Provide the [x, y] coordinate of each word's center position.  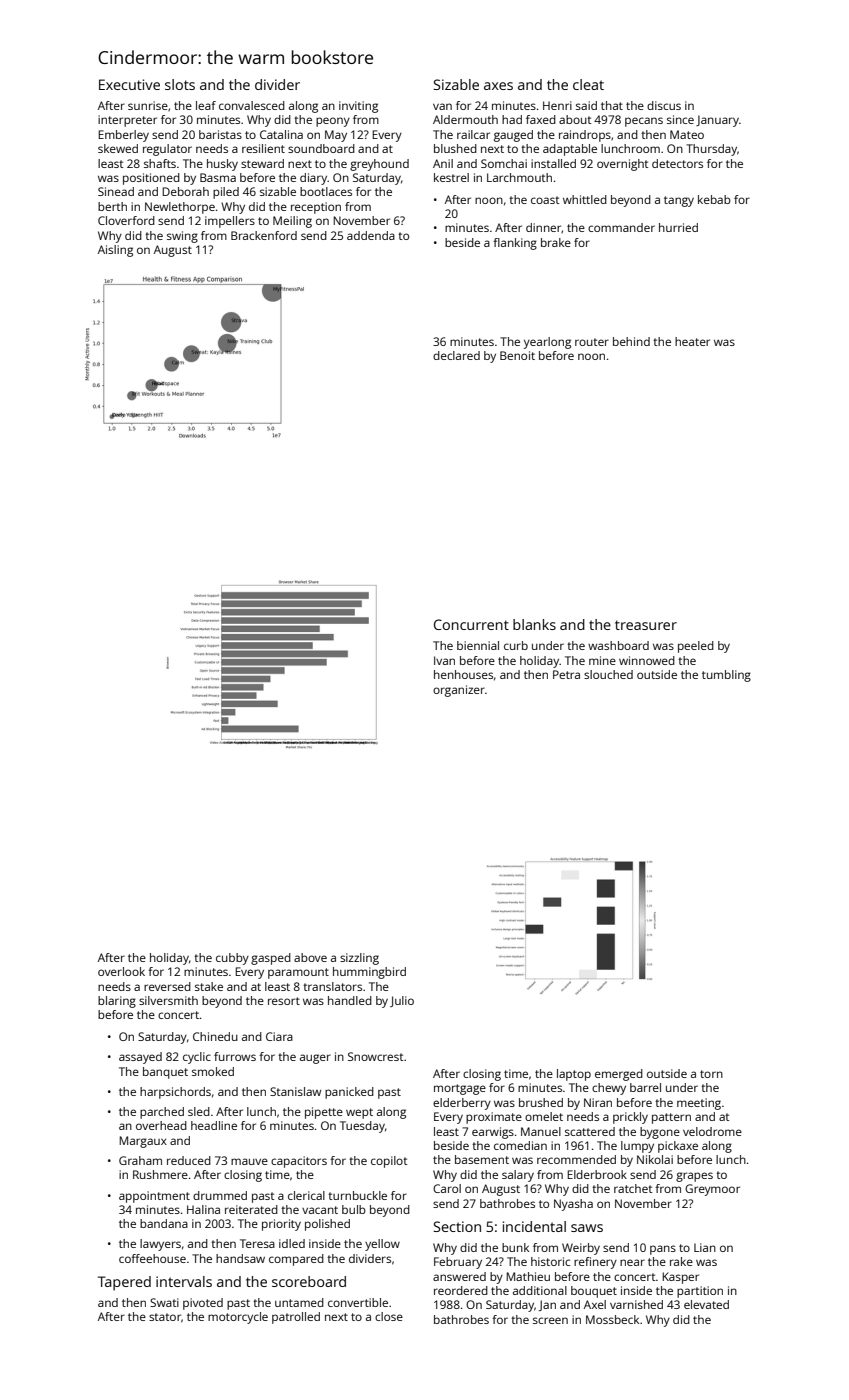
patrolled [296, 1318]
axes [498, 86]
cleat [588, 84]
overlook [121, 971]
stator [165, 1317]
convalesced [252, 105]
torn [711, 1074]
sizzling [359, 959]
